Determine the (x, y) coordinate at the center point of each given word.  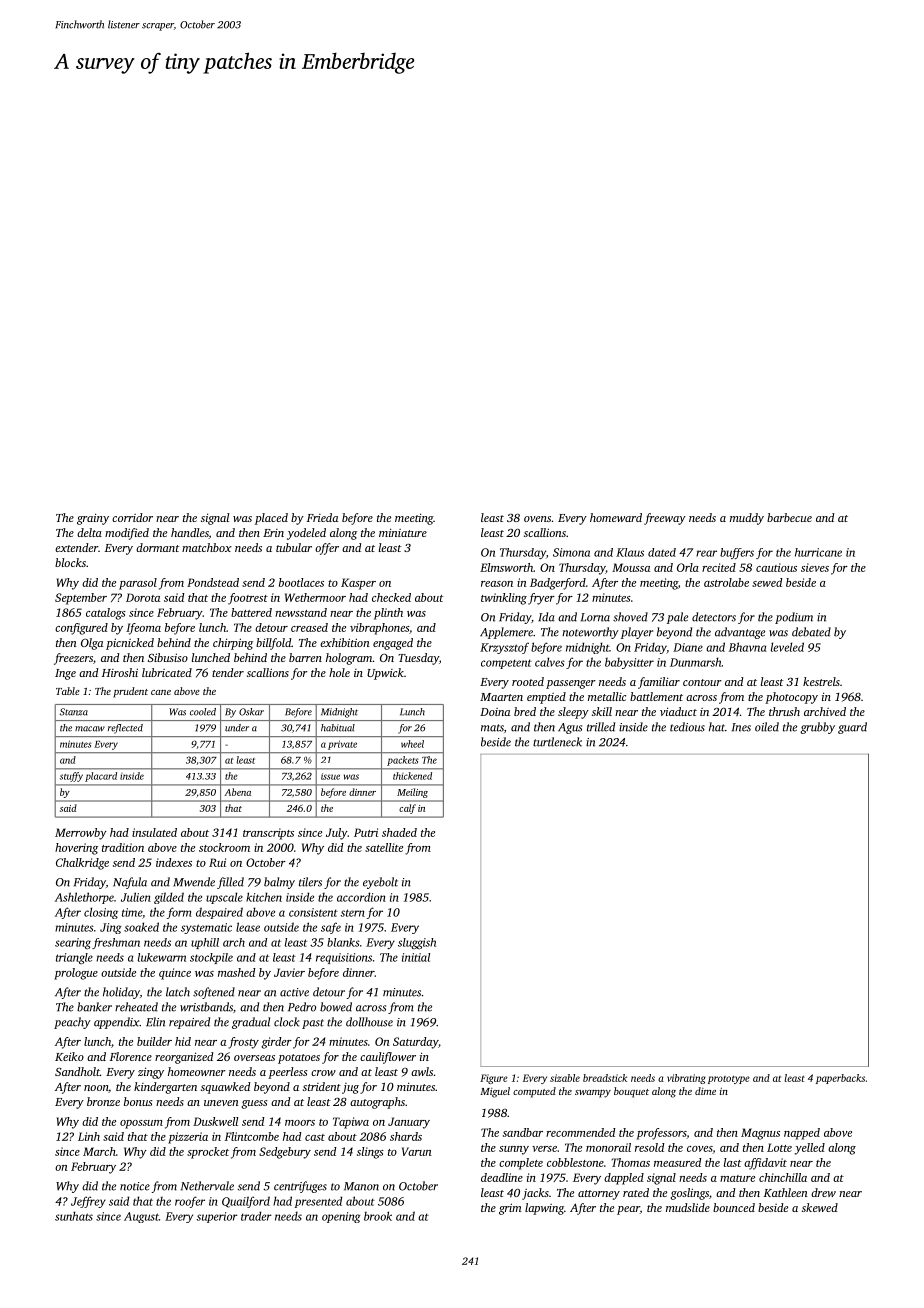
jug (350, 1088)
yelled (809, 1149)
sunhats (74, 1216)
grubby (817, 728)
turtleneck (557, 742)
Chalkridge (82, 864)
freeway (665, 519)
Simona (571, 552)
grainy (93, 519)
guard (852, 728)
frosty (243, 1043)
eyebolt (380, 883)
